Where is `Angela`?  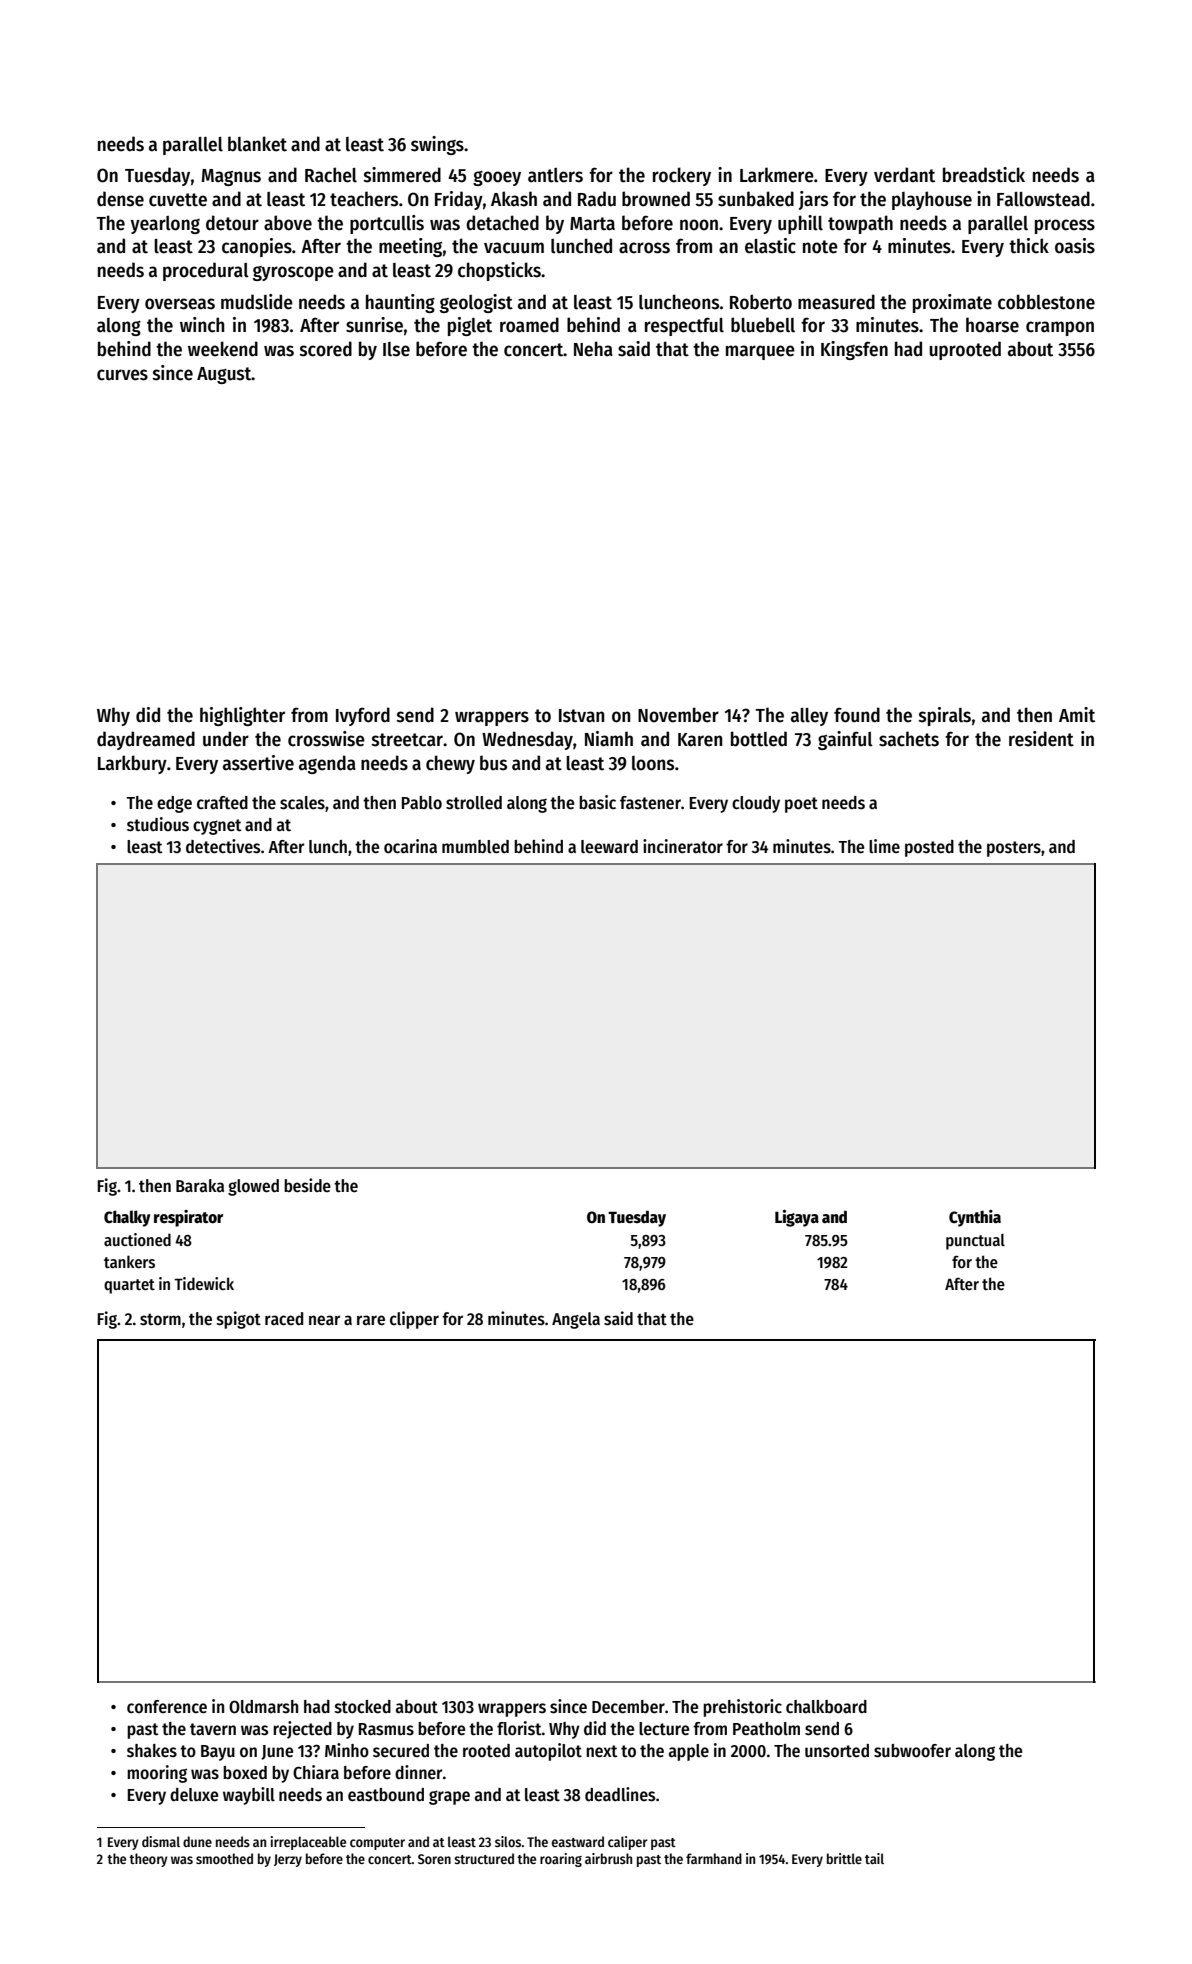
Angela is located at coordinates (576, 1320).
